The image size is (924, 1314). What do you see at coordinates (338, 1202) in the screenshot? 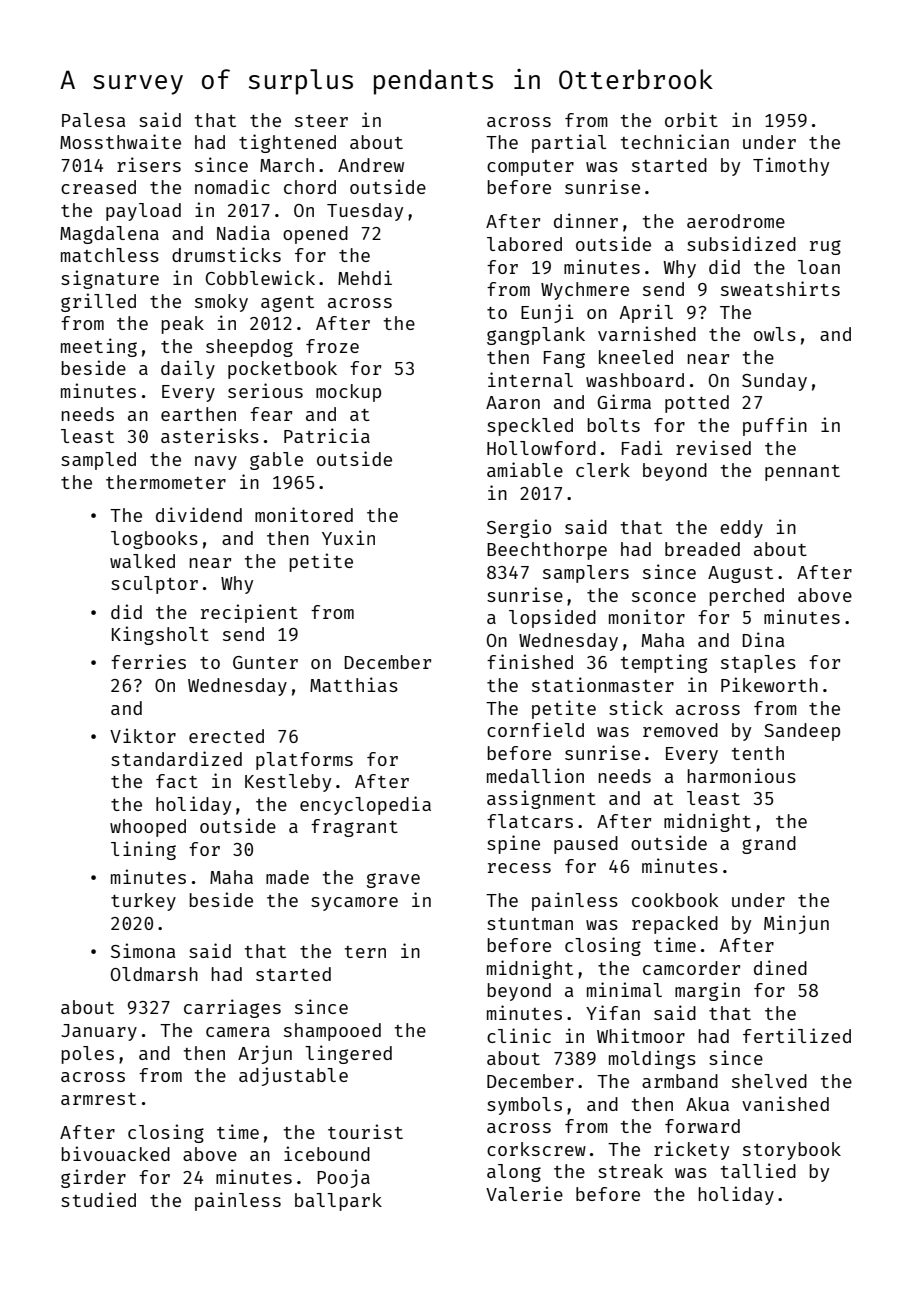
I see `ballpark` at bounding box center [338, 1202].
